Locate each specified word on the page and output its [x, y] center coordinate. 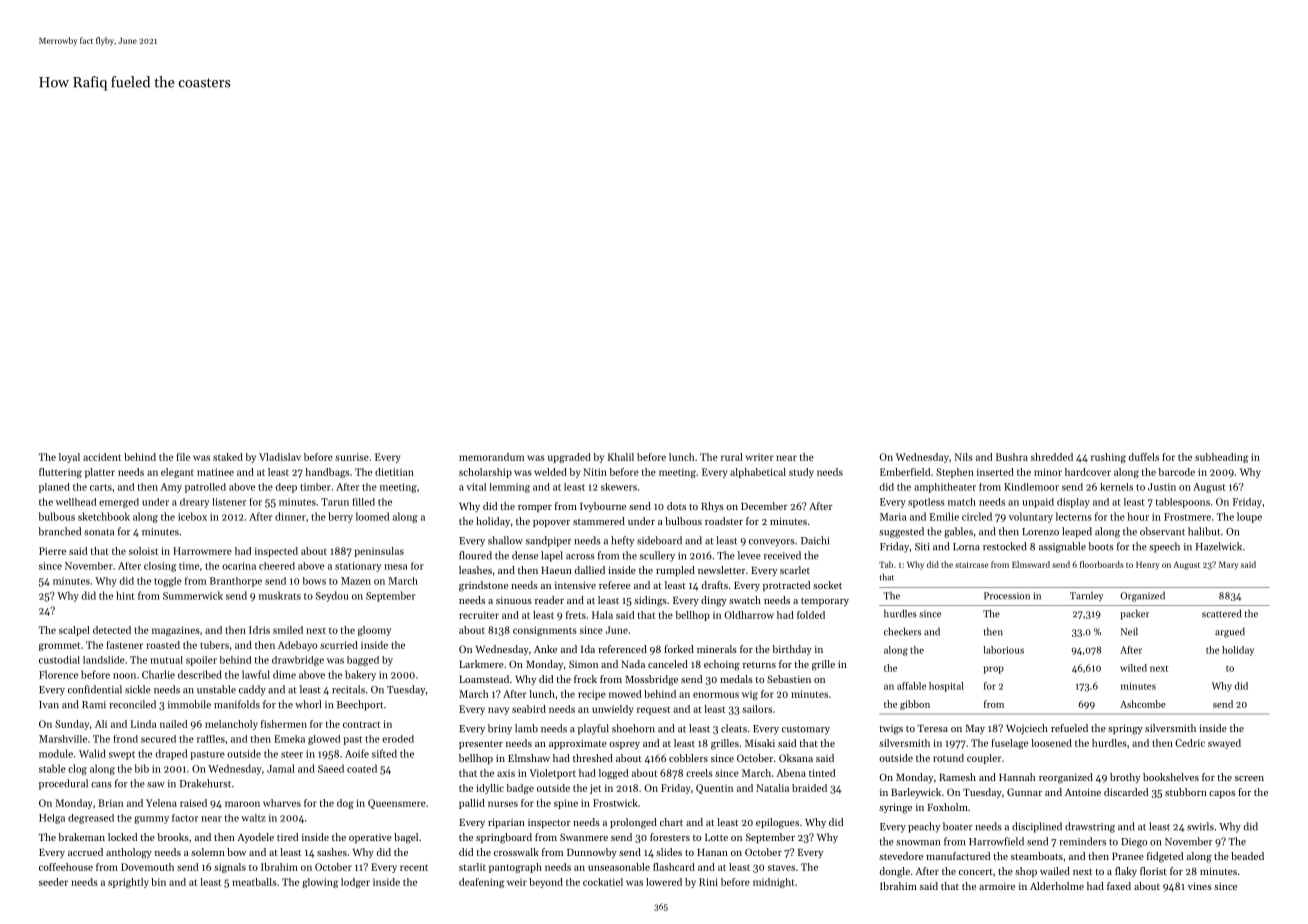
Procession [1007, 596]
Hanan [712, 852]
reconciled [132, 704]
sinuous [514, 600]
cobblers [688, 758]
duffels [1144, 457]
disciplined [1037, 827]
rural [732, 457]
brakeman [81, 837]
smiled [288, 630]
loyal [69, 458]
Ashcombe [1143, 704]
